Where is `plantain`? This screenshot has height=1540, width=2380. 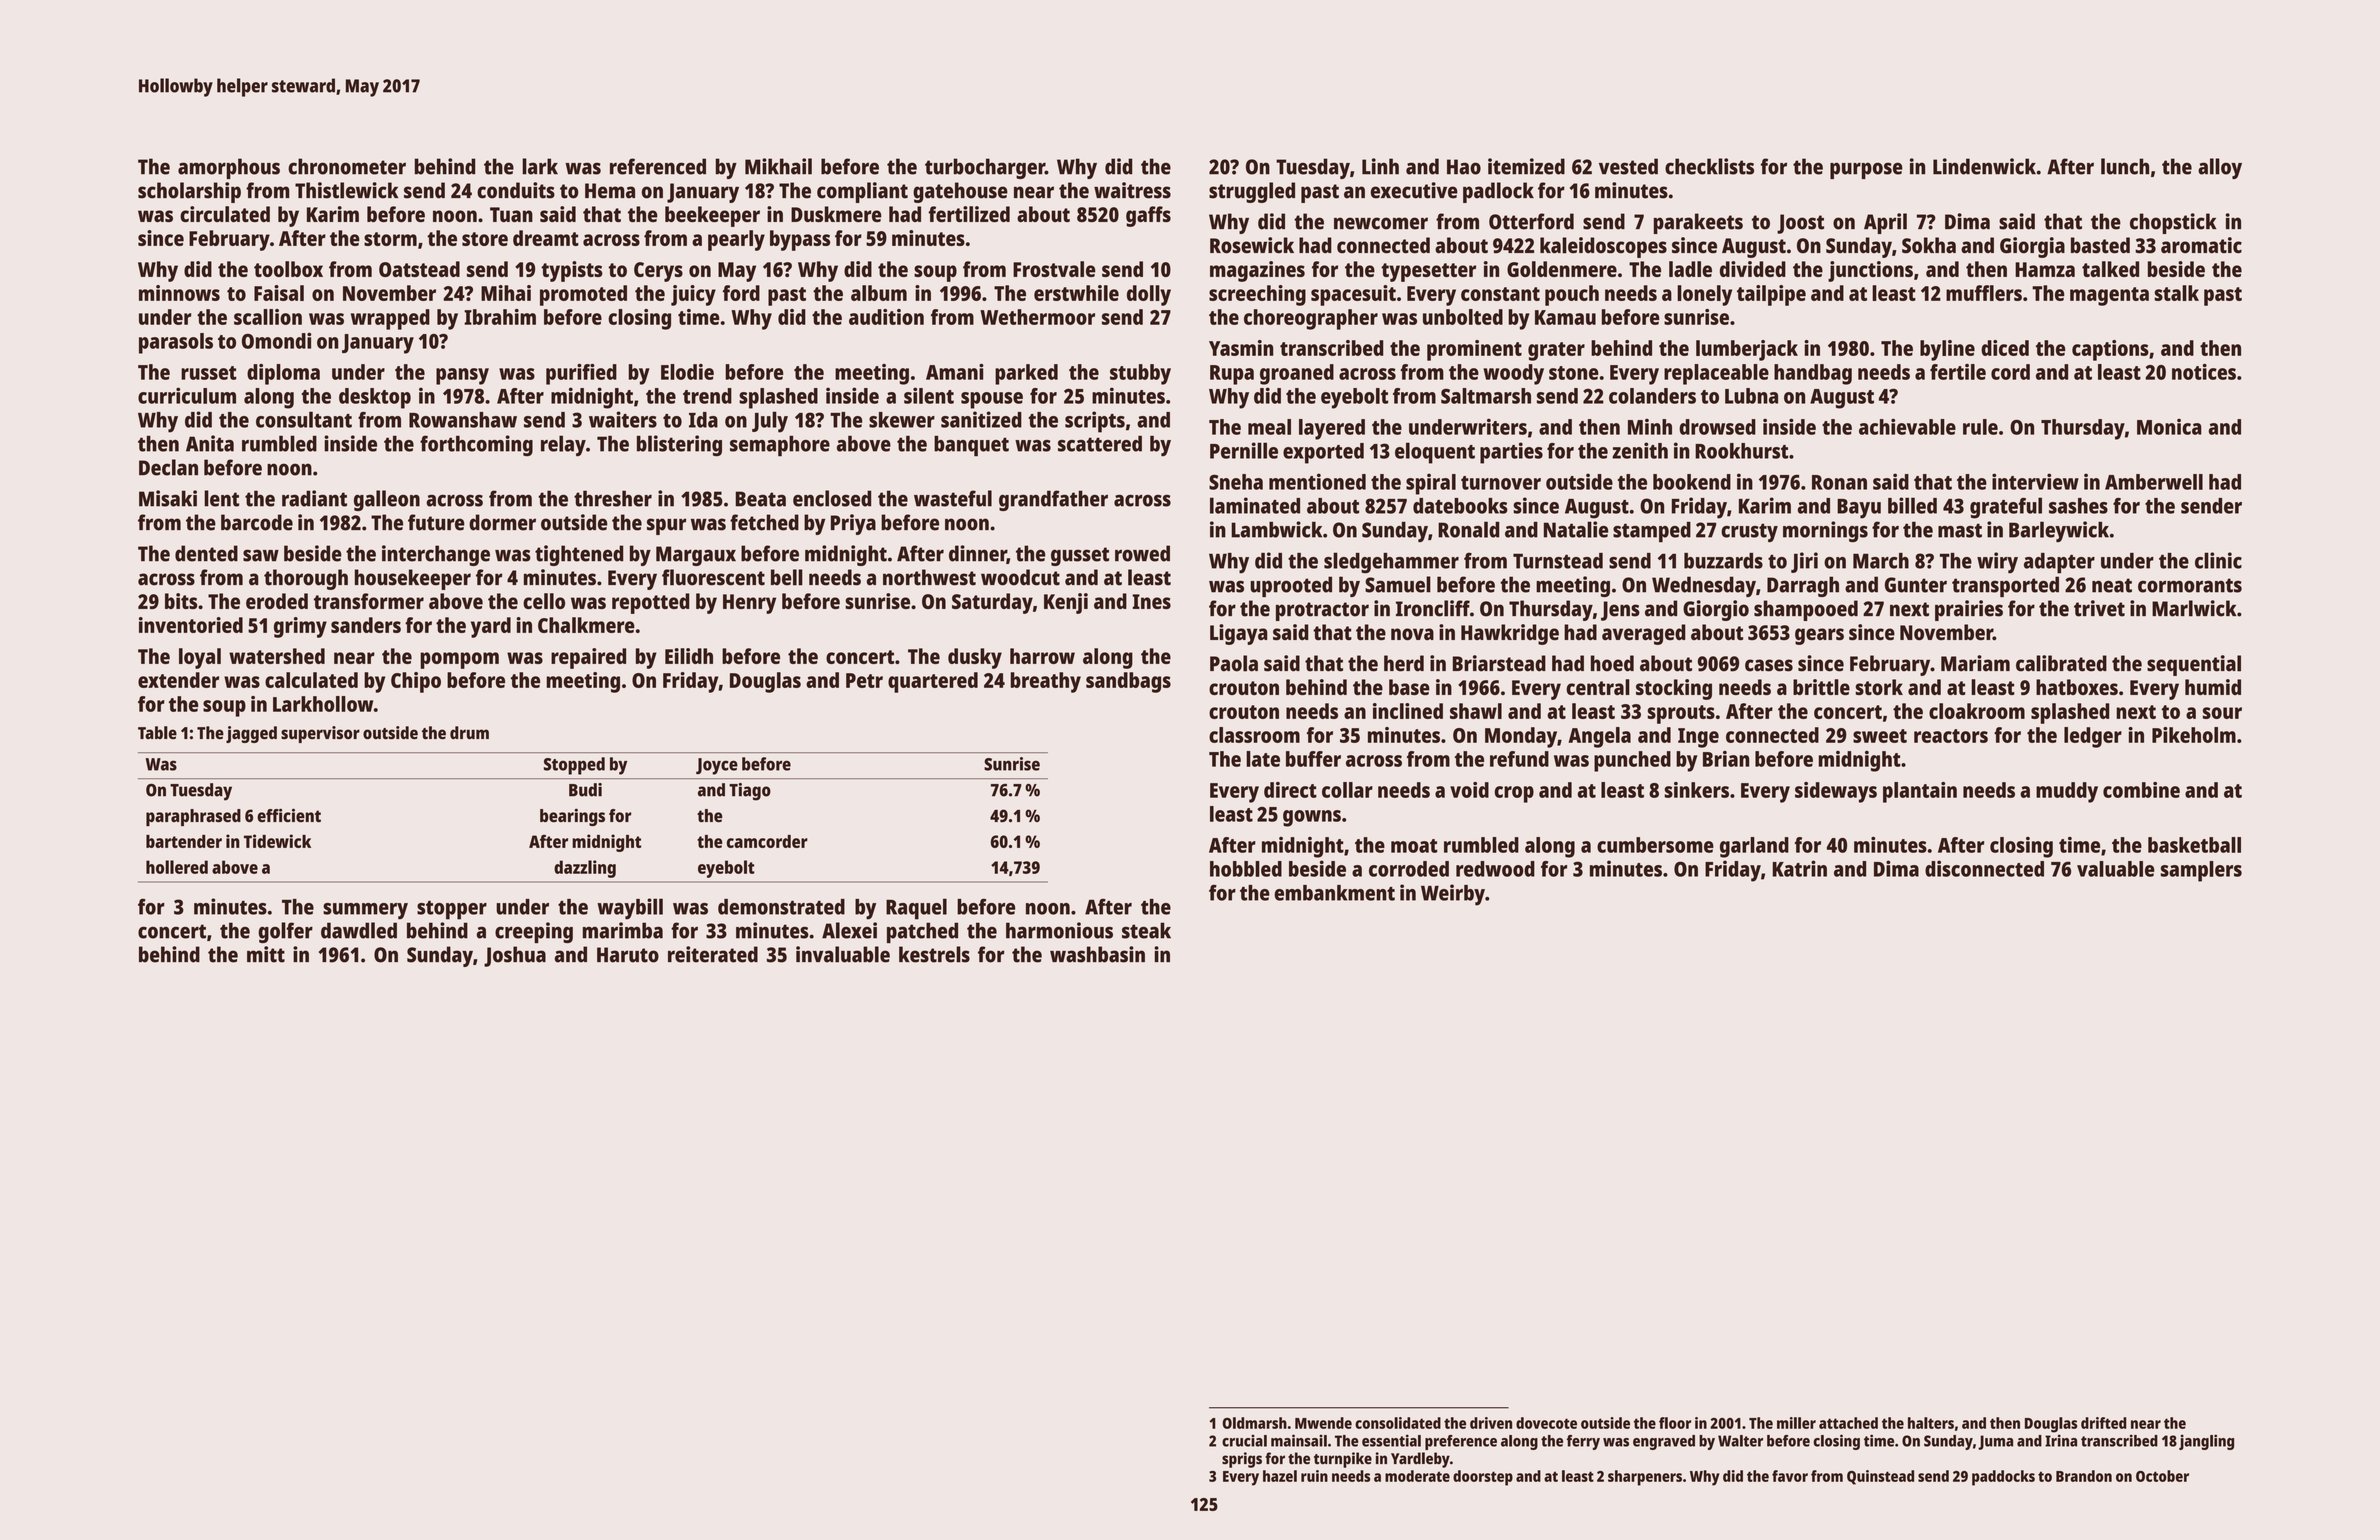
plantain is located at coordinates (1920, 792).
